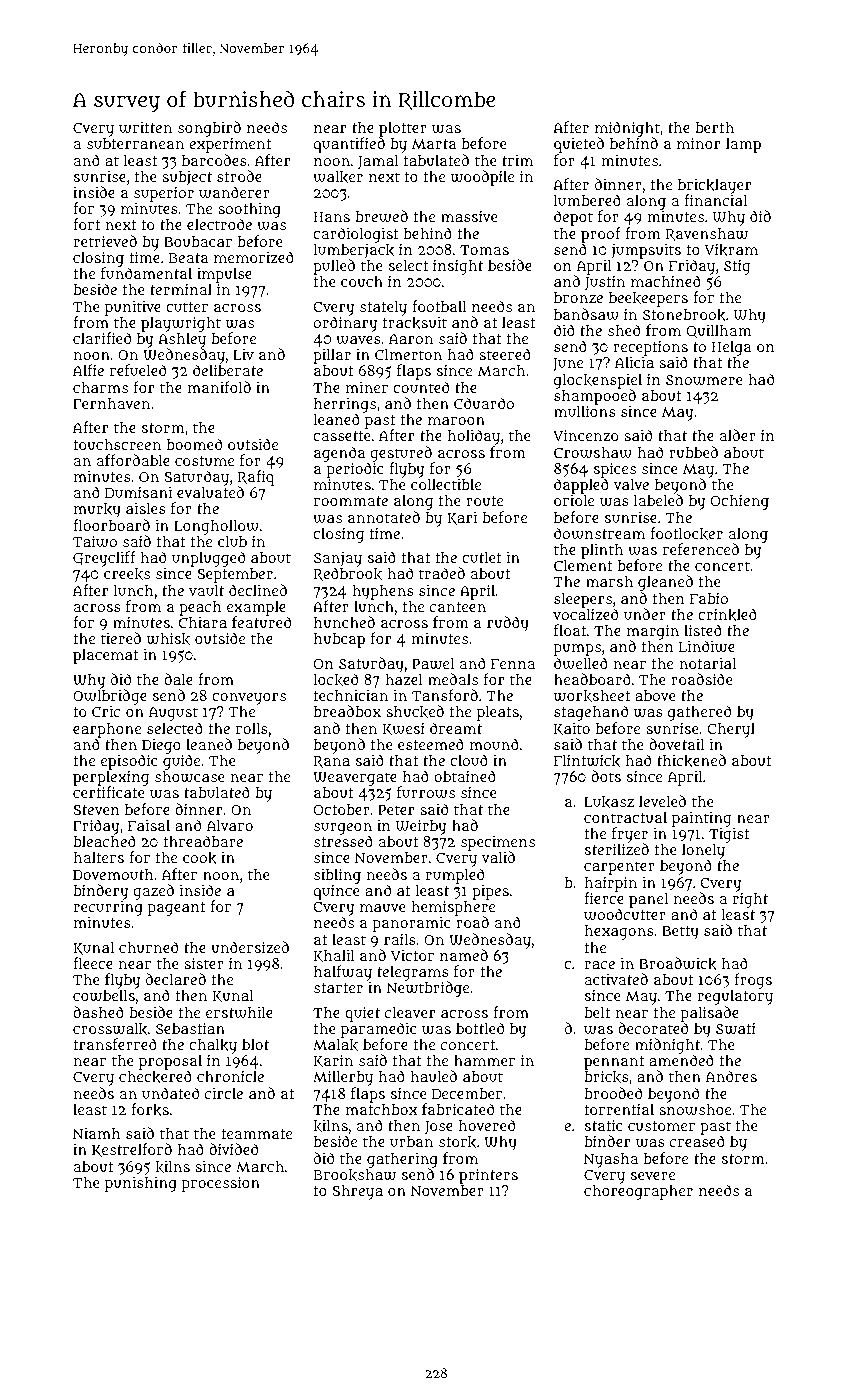  What do you see at coordinates (616, 979) in the page?
I see `activated` at bounding box center [616, 979].
